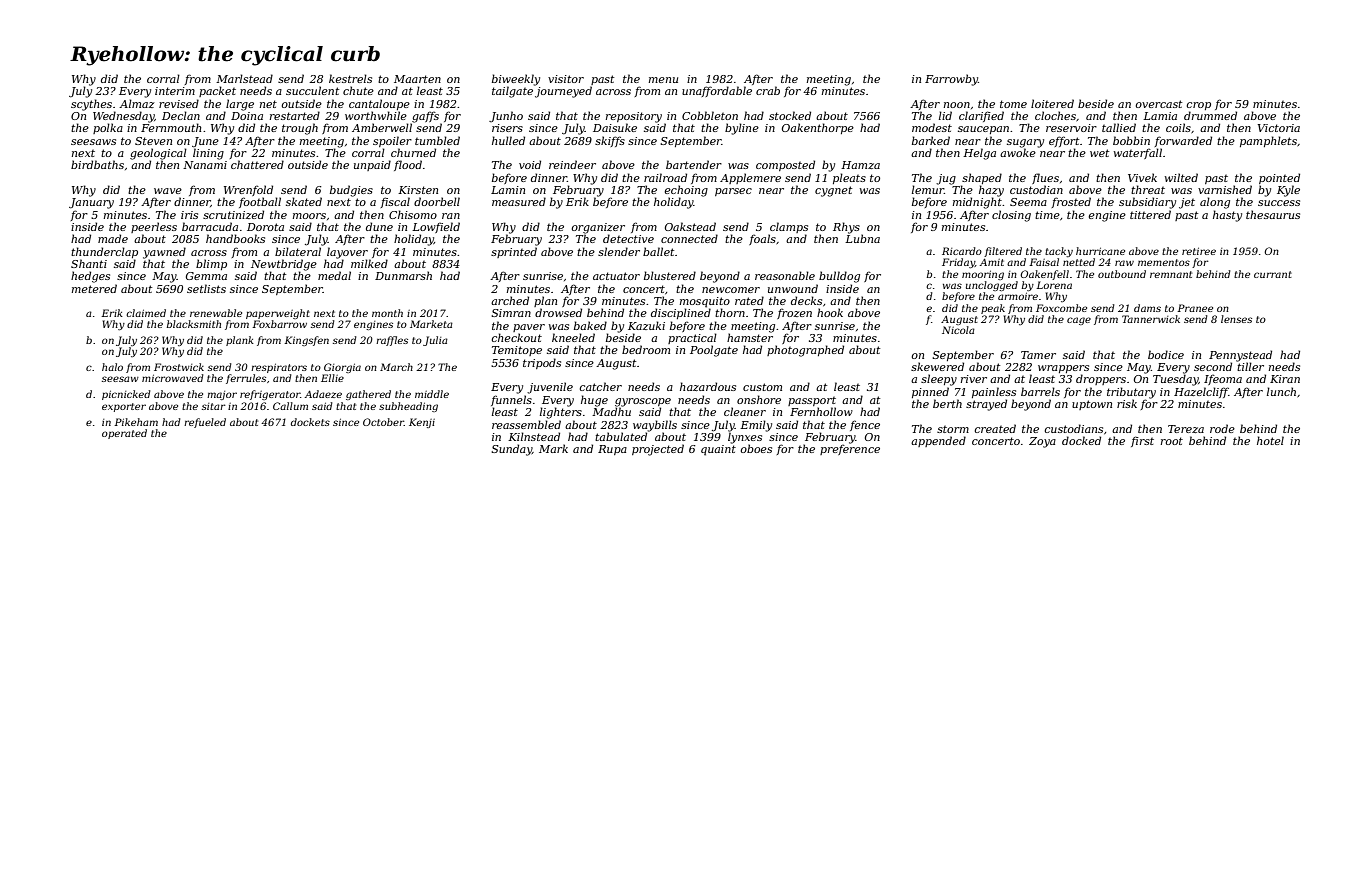 Image resolution: width=1372 pixels, height=887 pixels. Describe the element at coordinates (658, 450) in the page. I see `projected` at that location.
